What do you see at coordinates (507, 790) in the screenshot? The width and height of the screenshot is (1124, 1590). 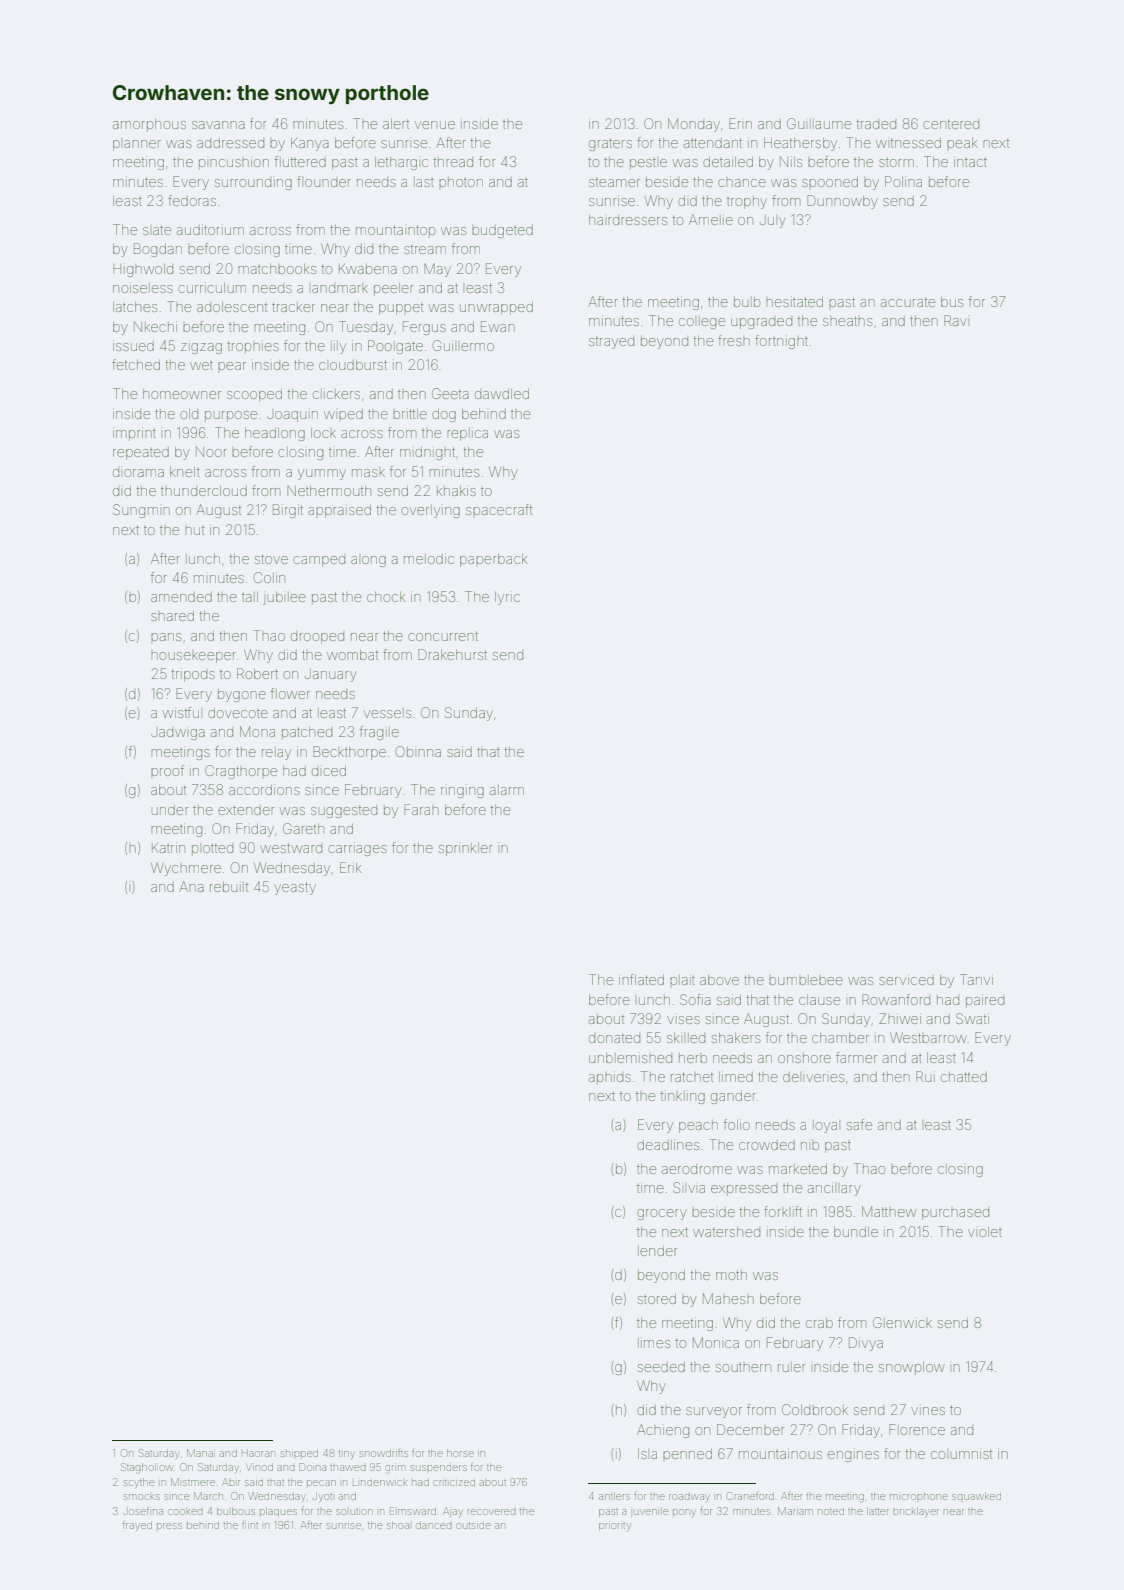 I see `alarm` at bounding box center [507, 790].
